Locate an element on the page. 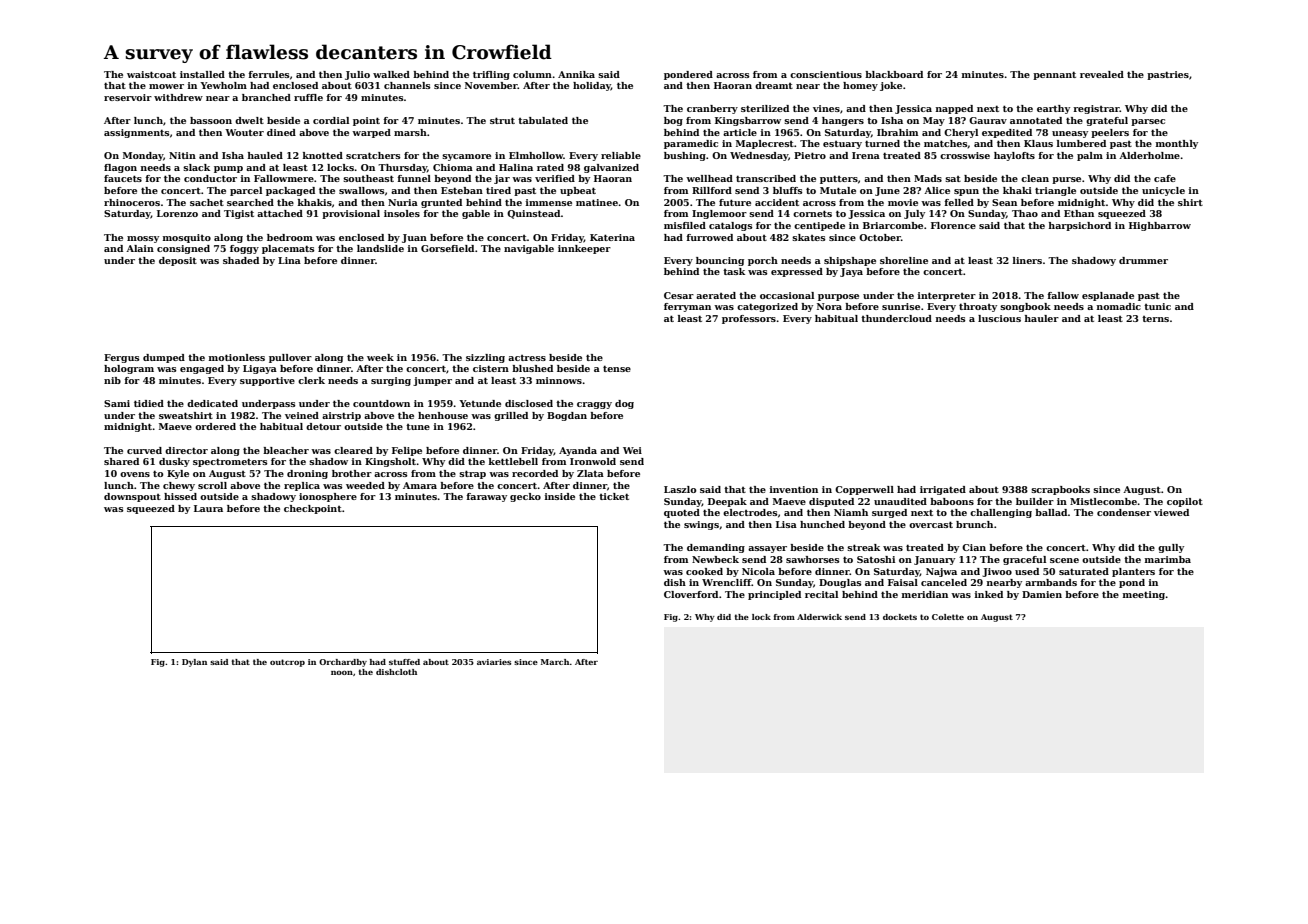  nib is located at coordinates (112, 380).
